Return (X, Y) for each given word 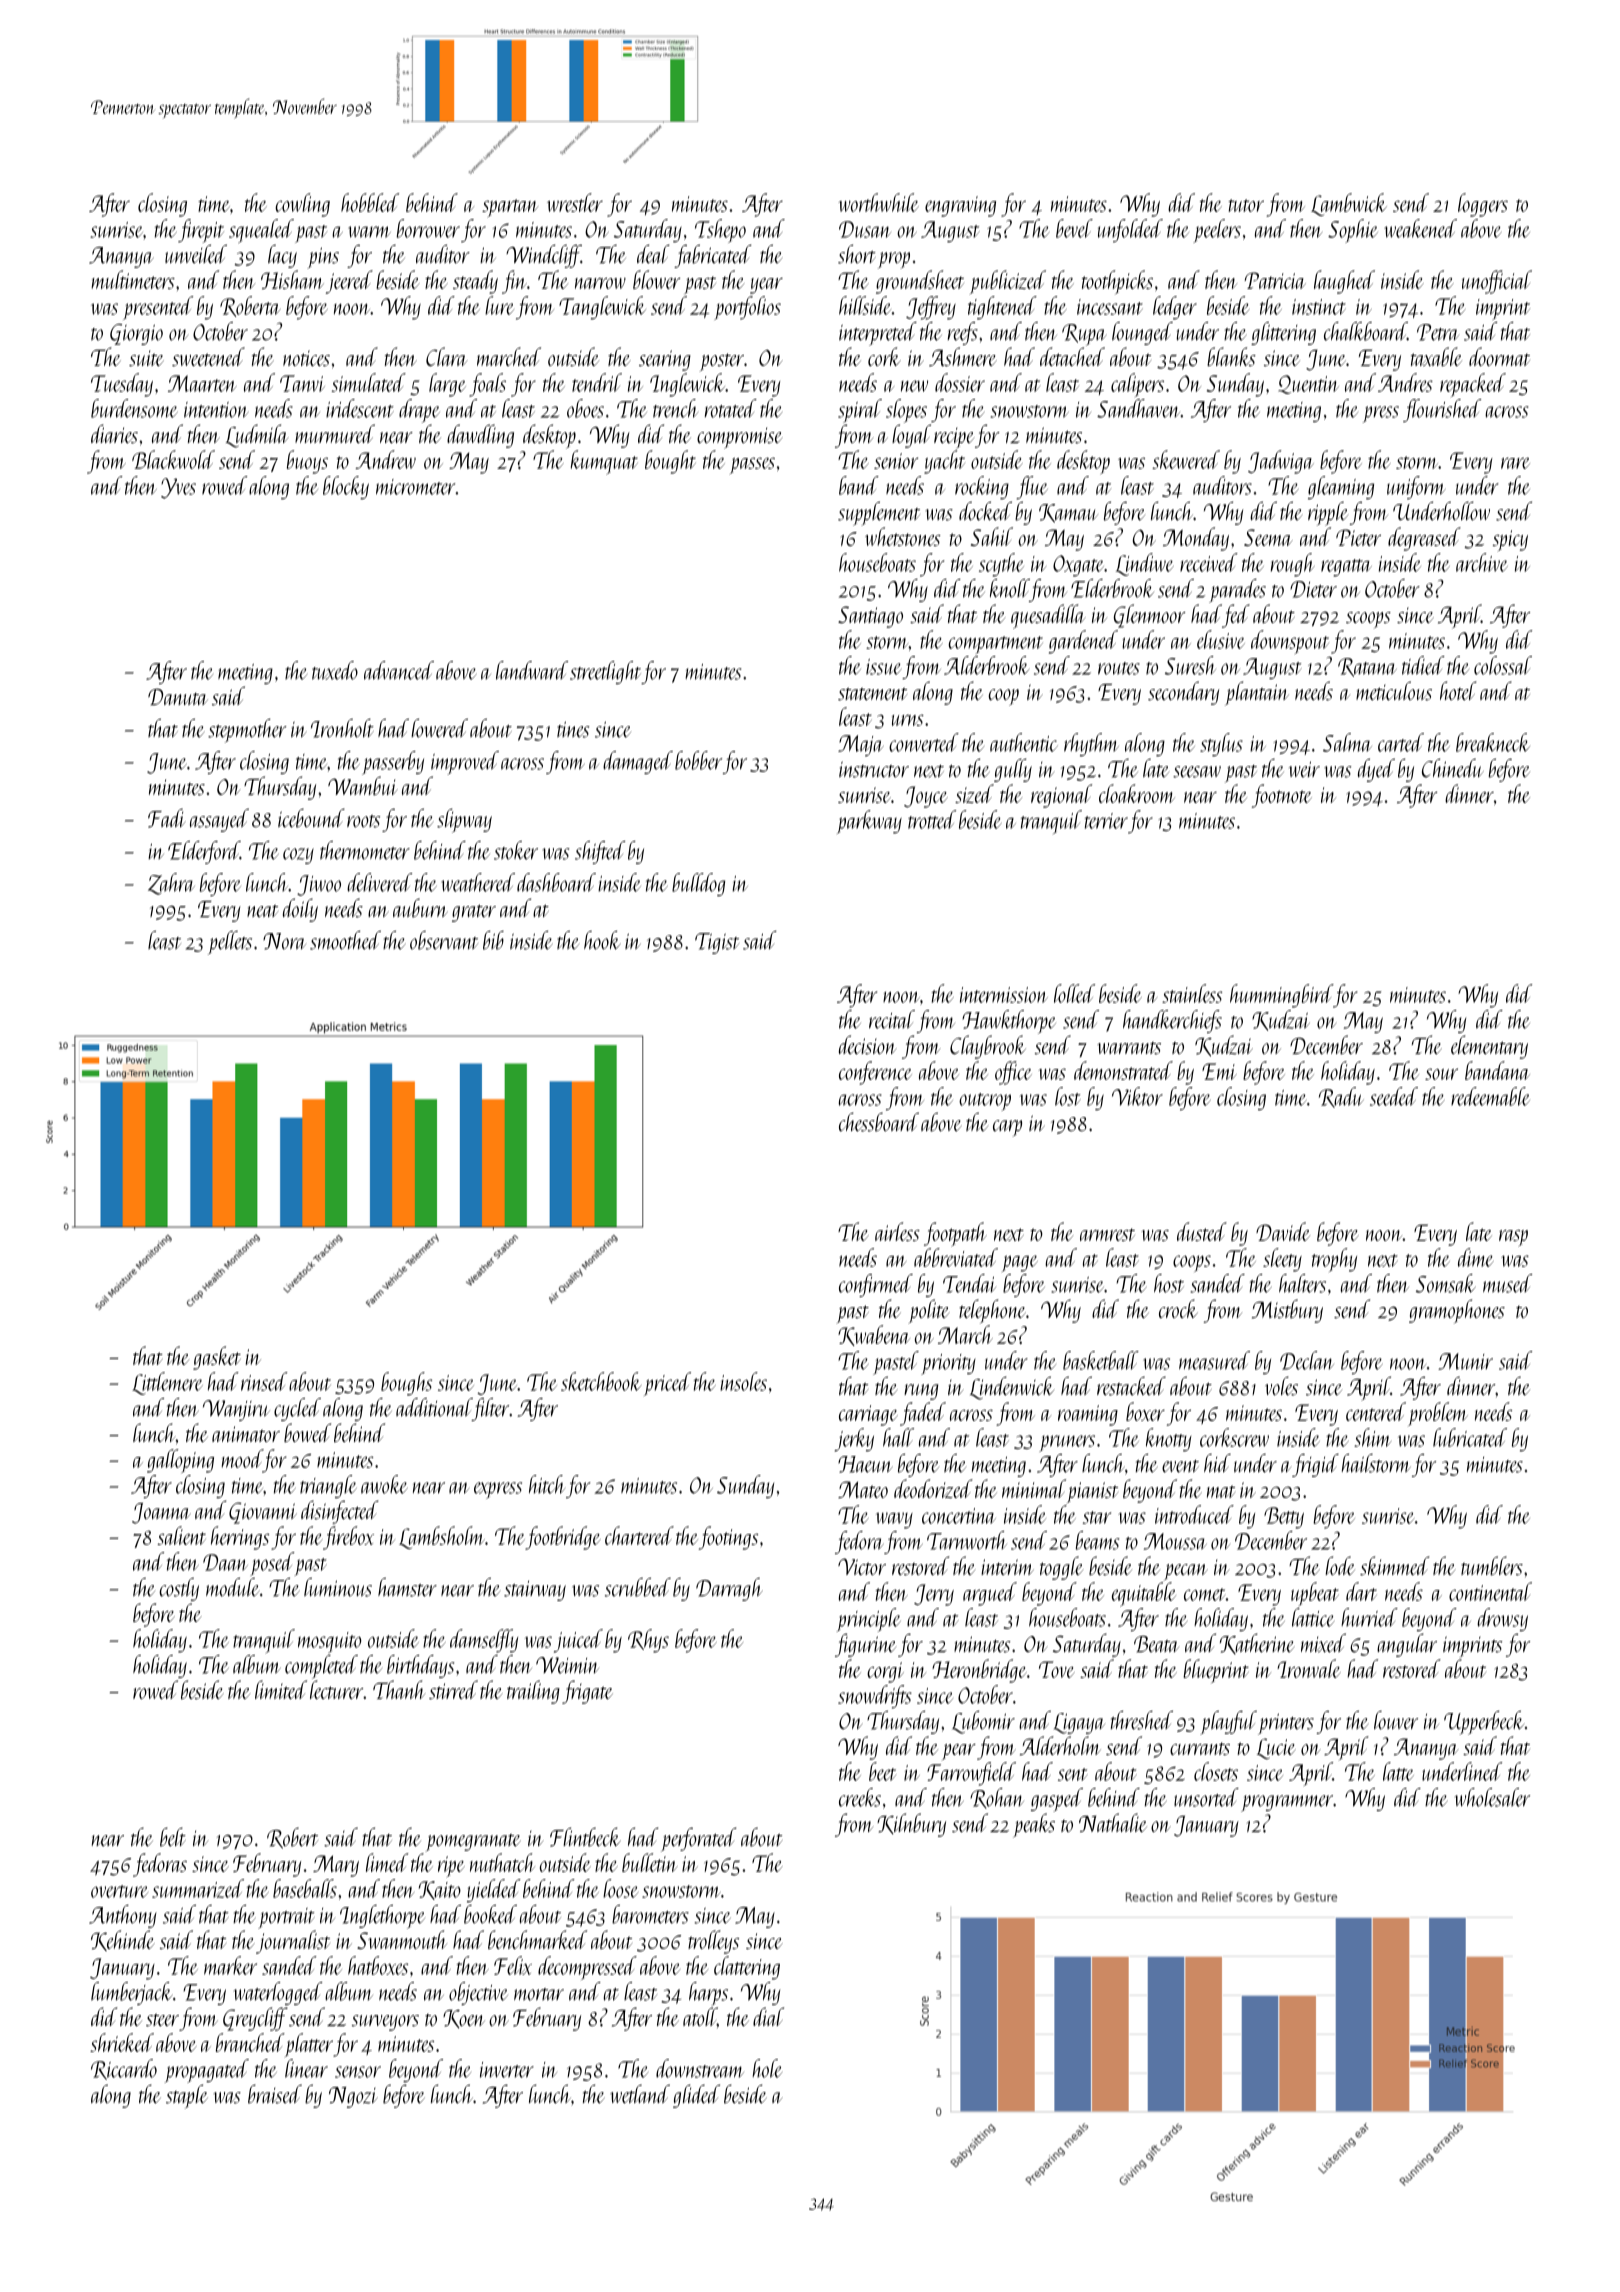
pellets (230, 943)
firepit (201, 231)
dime (1476, 1257)
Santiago (870, 617)
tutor (1246, 205)
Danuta (178, 697)
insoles (743, 1381)
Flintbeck (585, 1837)
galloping (180, 1461)
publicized (1007, 282)
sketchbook (601, 1381)
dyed (1376, 770)
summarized (198, 1888)
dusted (1202, 1231)
